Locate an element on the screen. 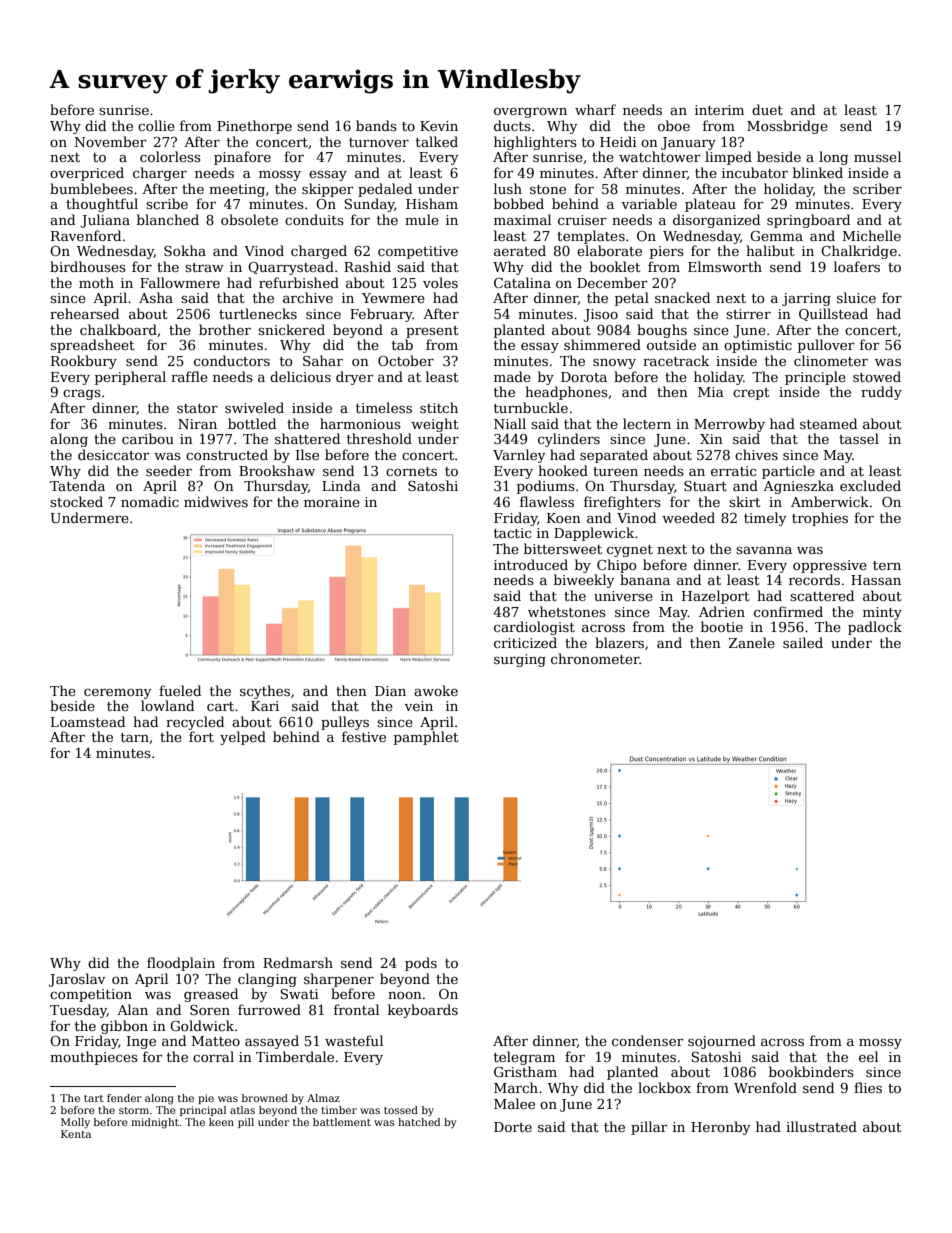  floodplain is located at coordinates (181, 964).
